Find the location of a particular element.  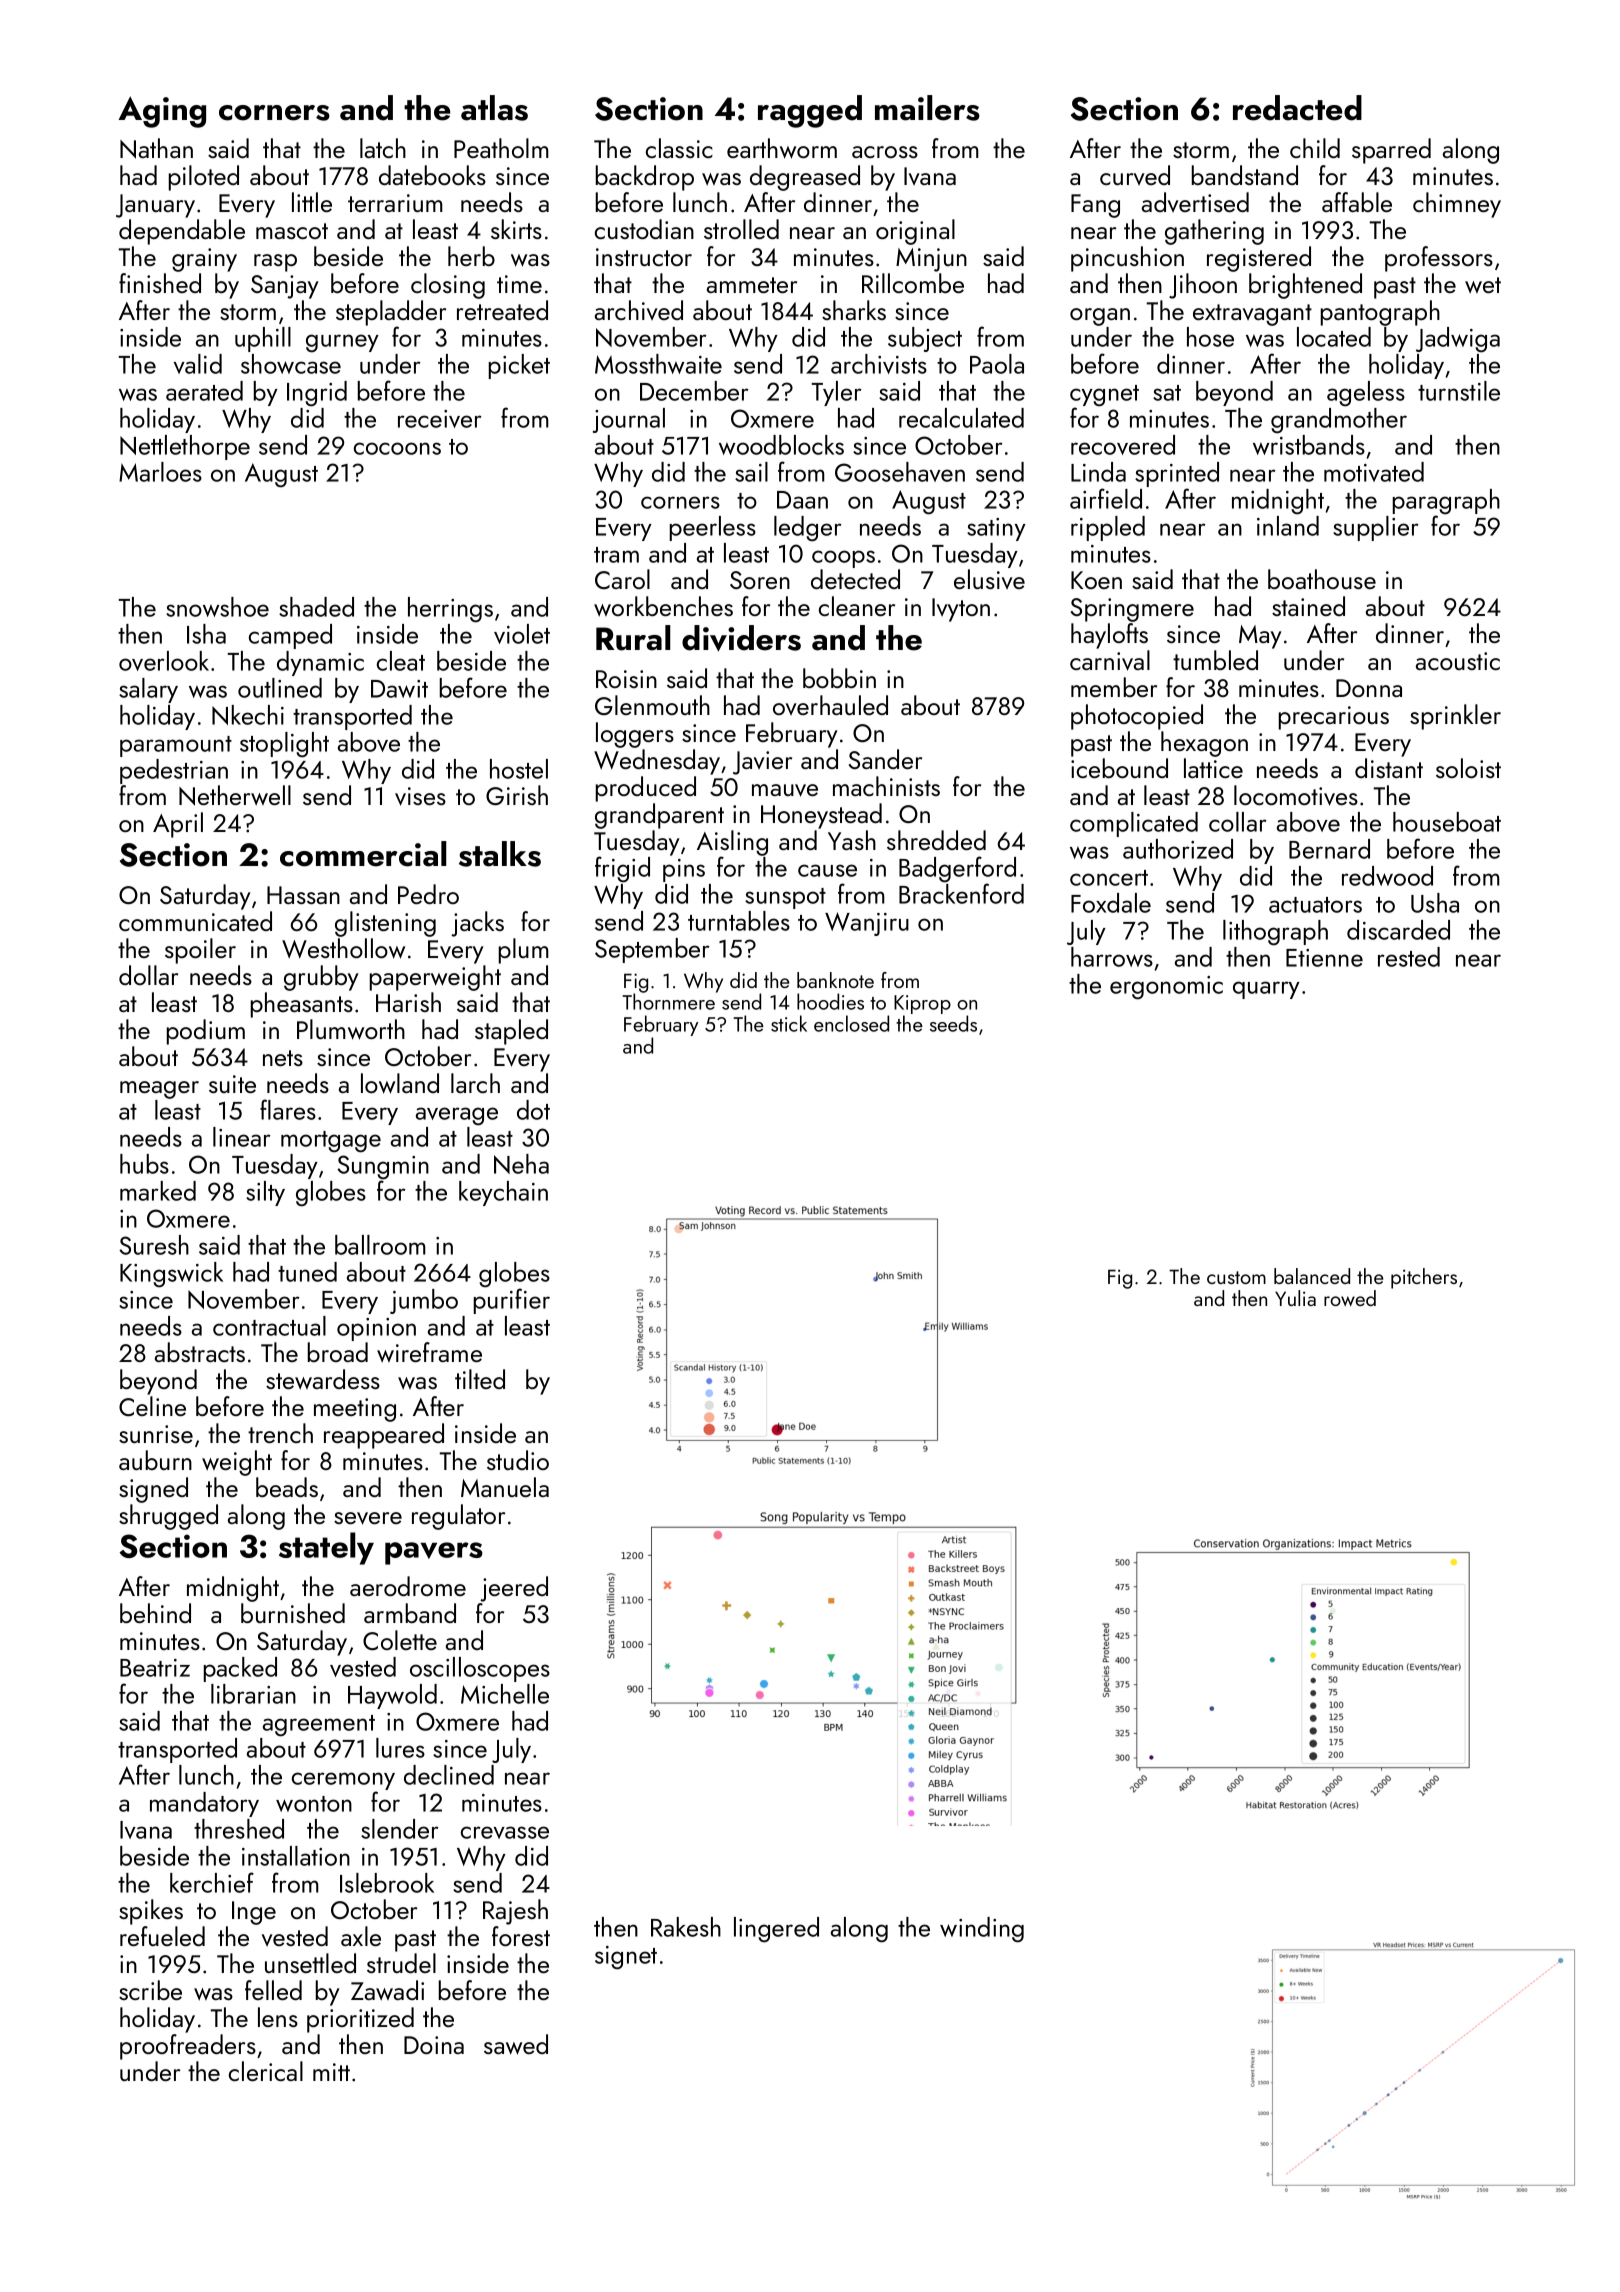

mailers is located at coordinates (927, 108).
